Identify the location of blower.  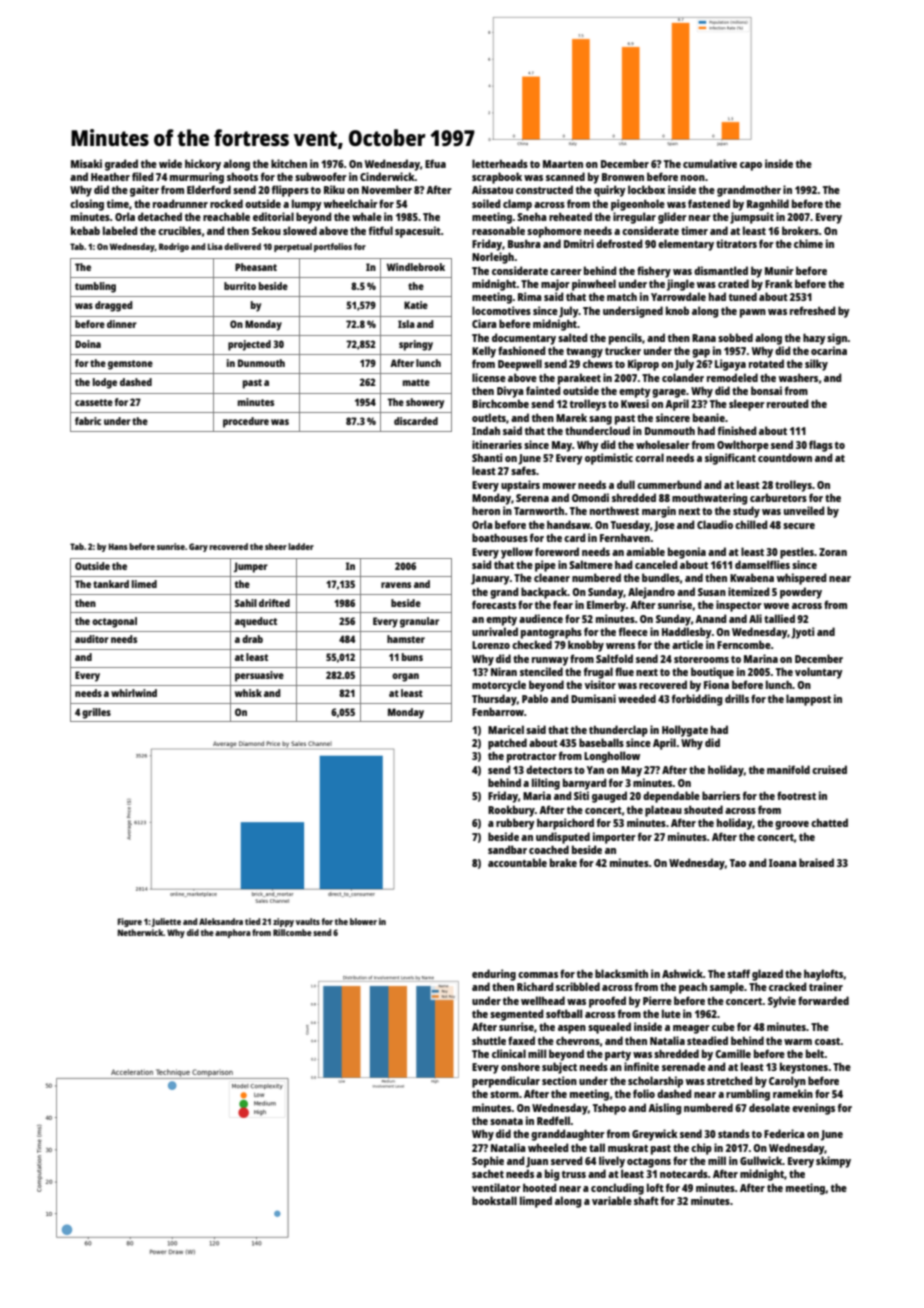
(363, 921).
